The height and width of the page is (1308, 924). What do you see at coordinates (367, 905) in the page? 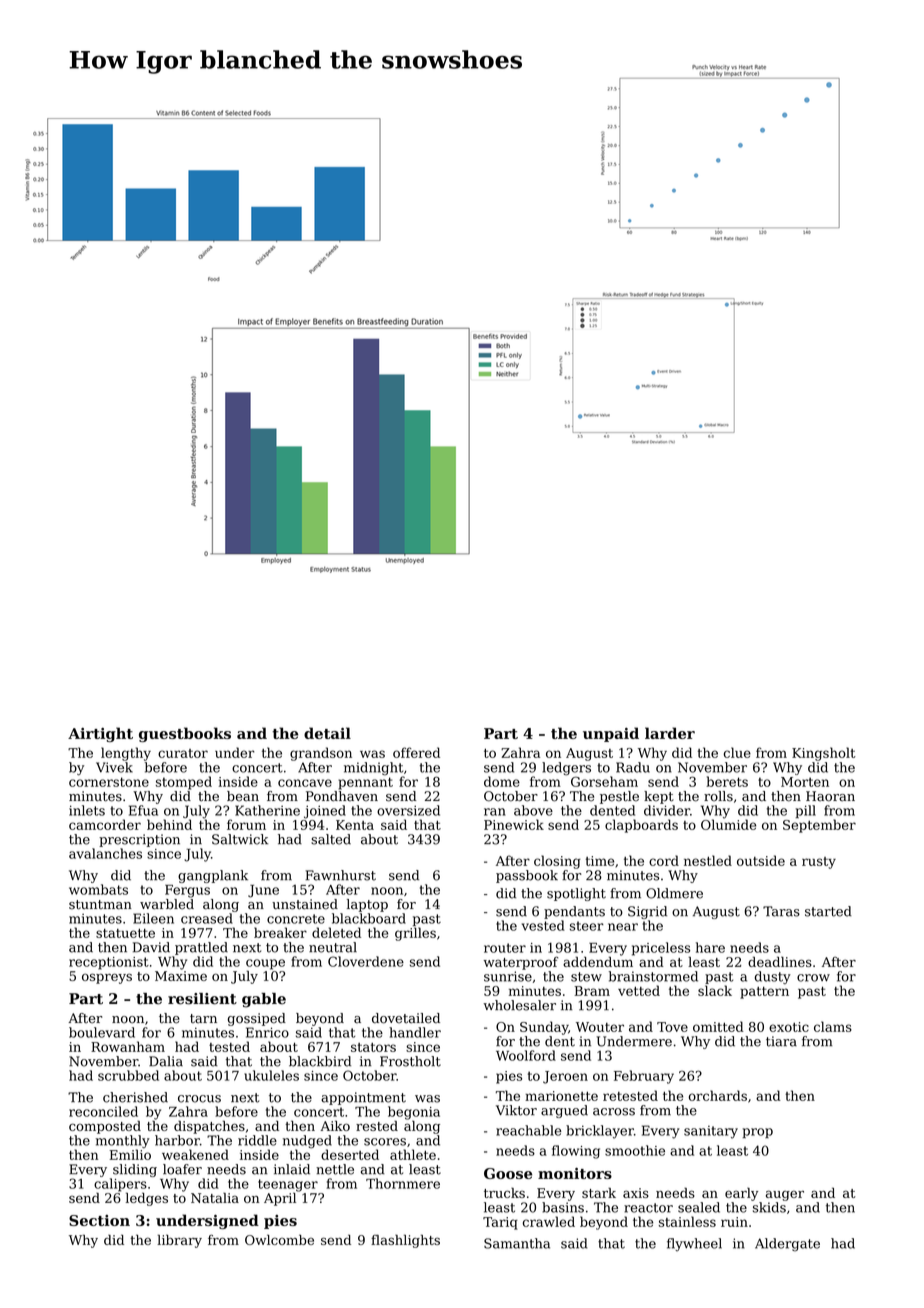
I see `laptop` at bounding box center [367, 905].
